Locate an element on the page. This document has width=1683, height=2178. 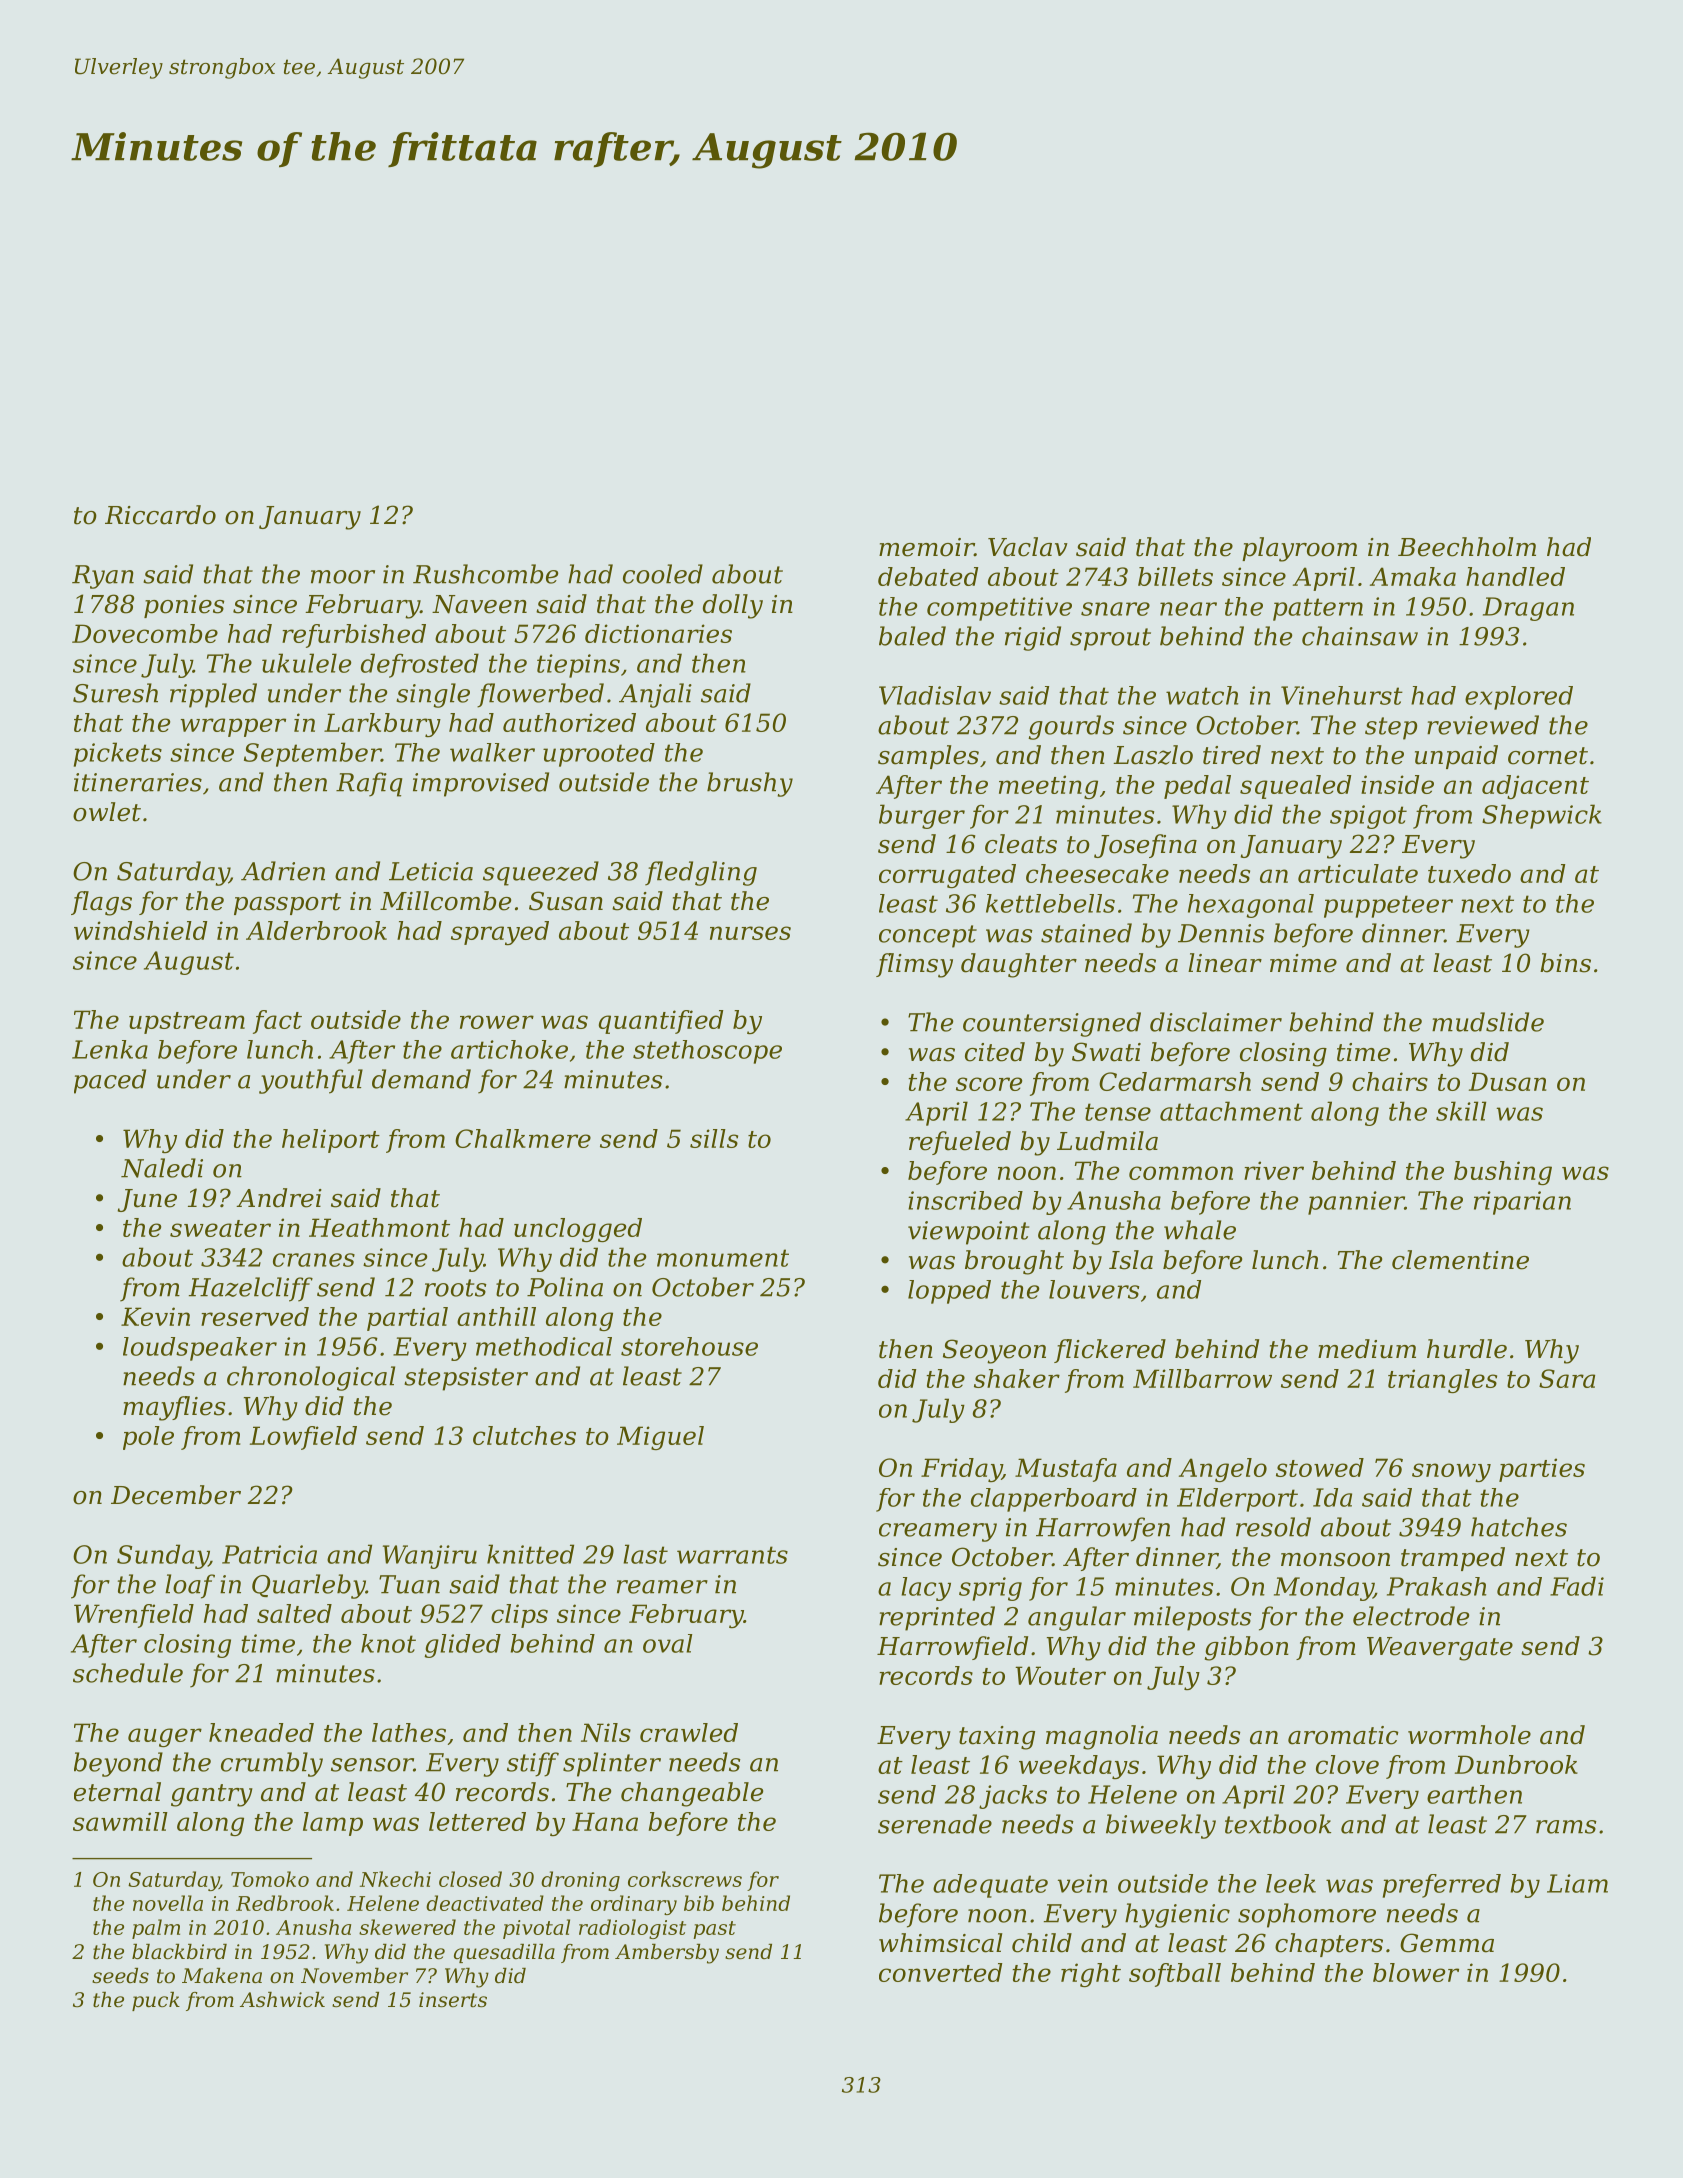
Beechholm is located at coordinates (1467, 547).
